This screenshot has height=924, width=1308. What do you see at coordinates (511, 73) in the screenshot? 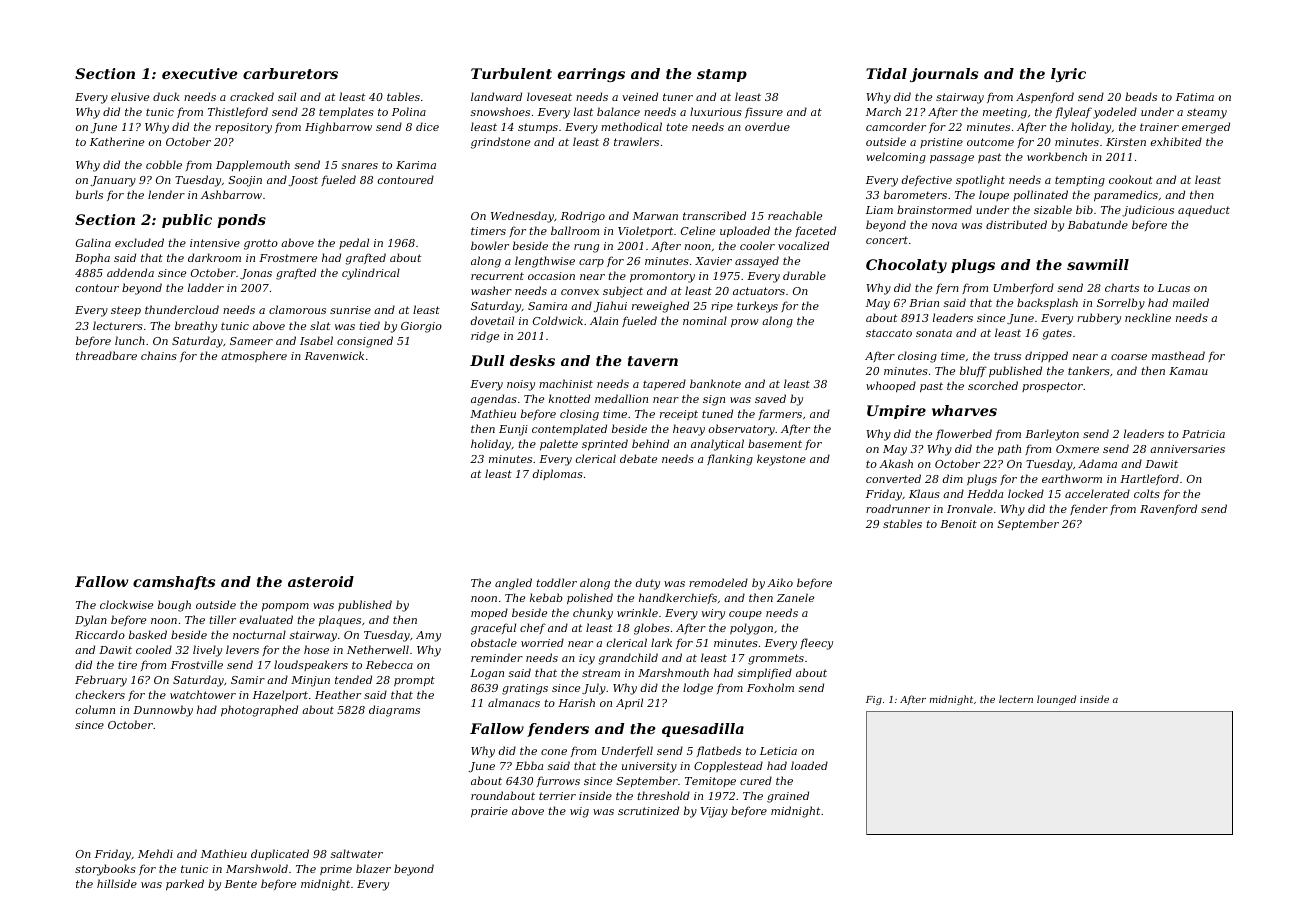
I see `Turbulent` at bounding box center [511, 73].
